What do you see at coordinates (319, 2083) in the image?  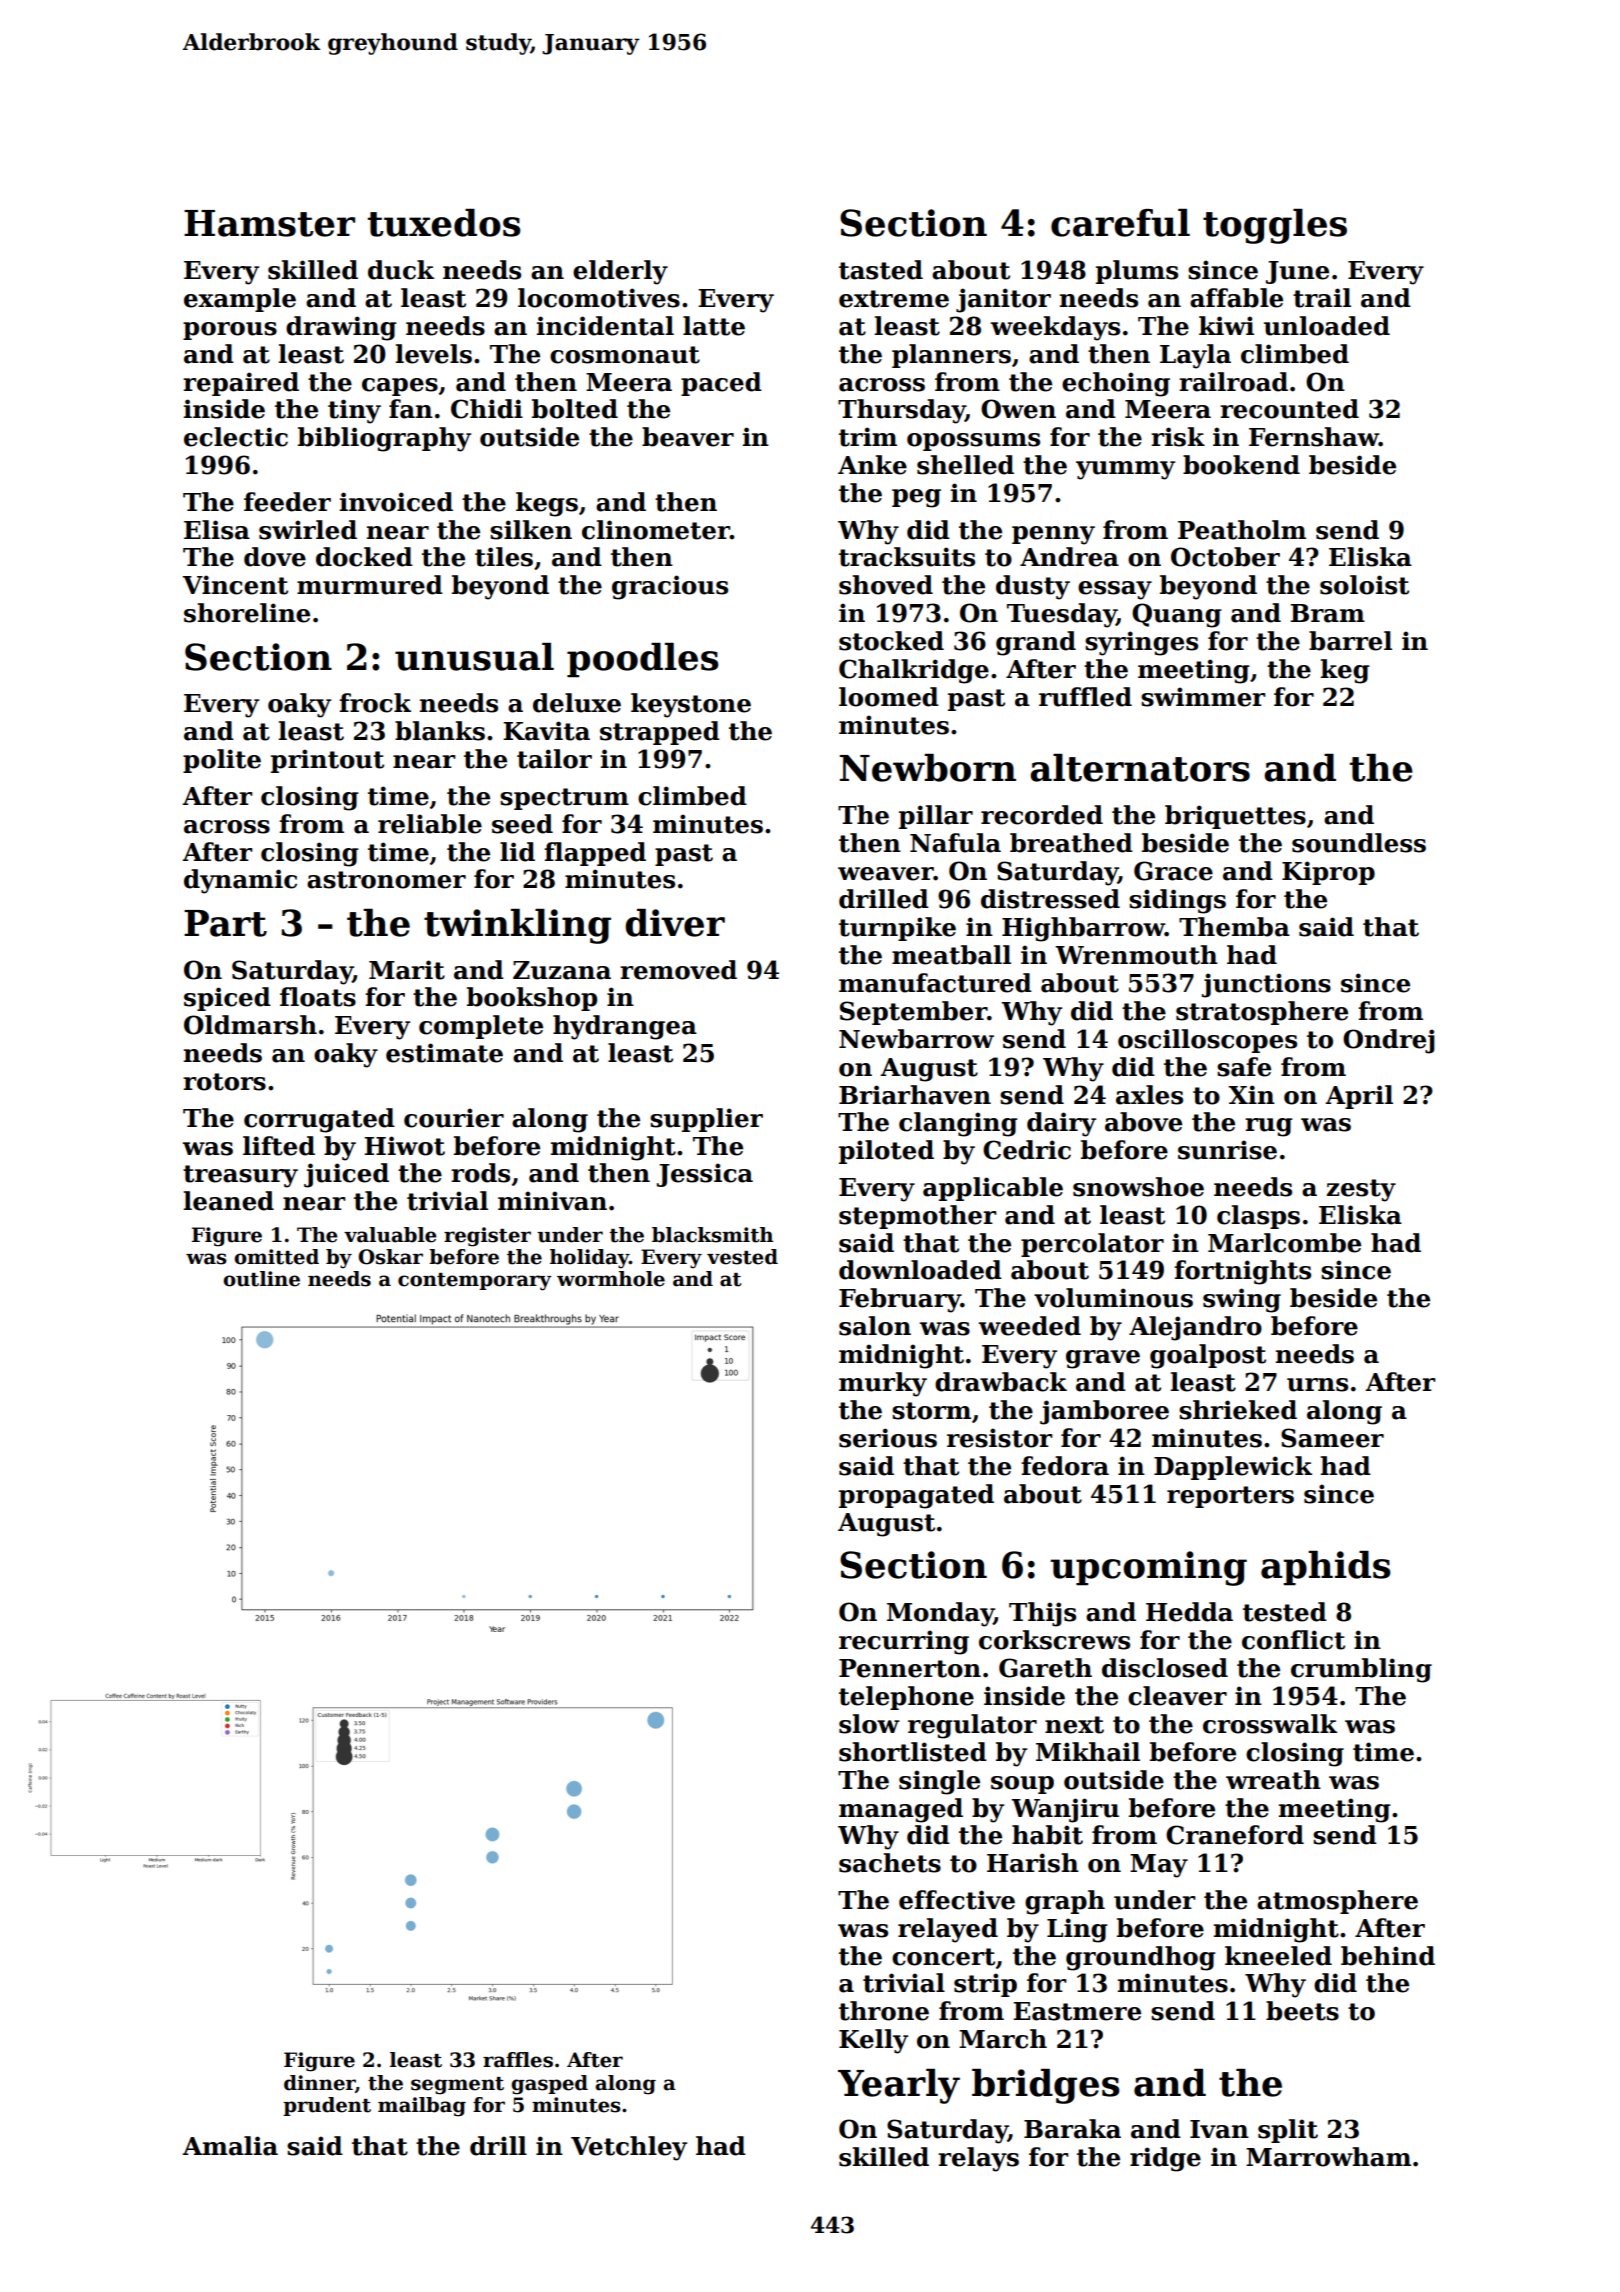 I see `dinner` at bounding box center [319, 2083].
